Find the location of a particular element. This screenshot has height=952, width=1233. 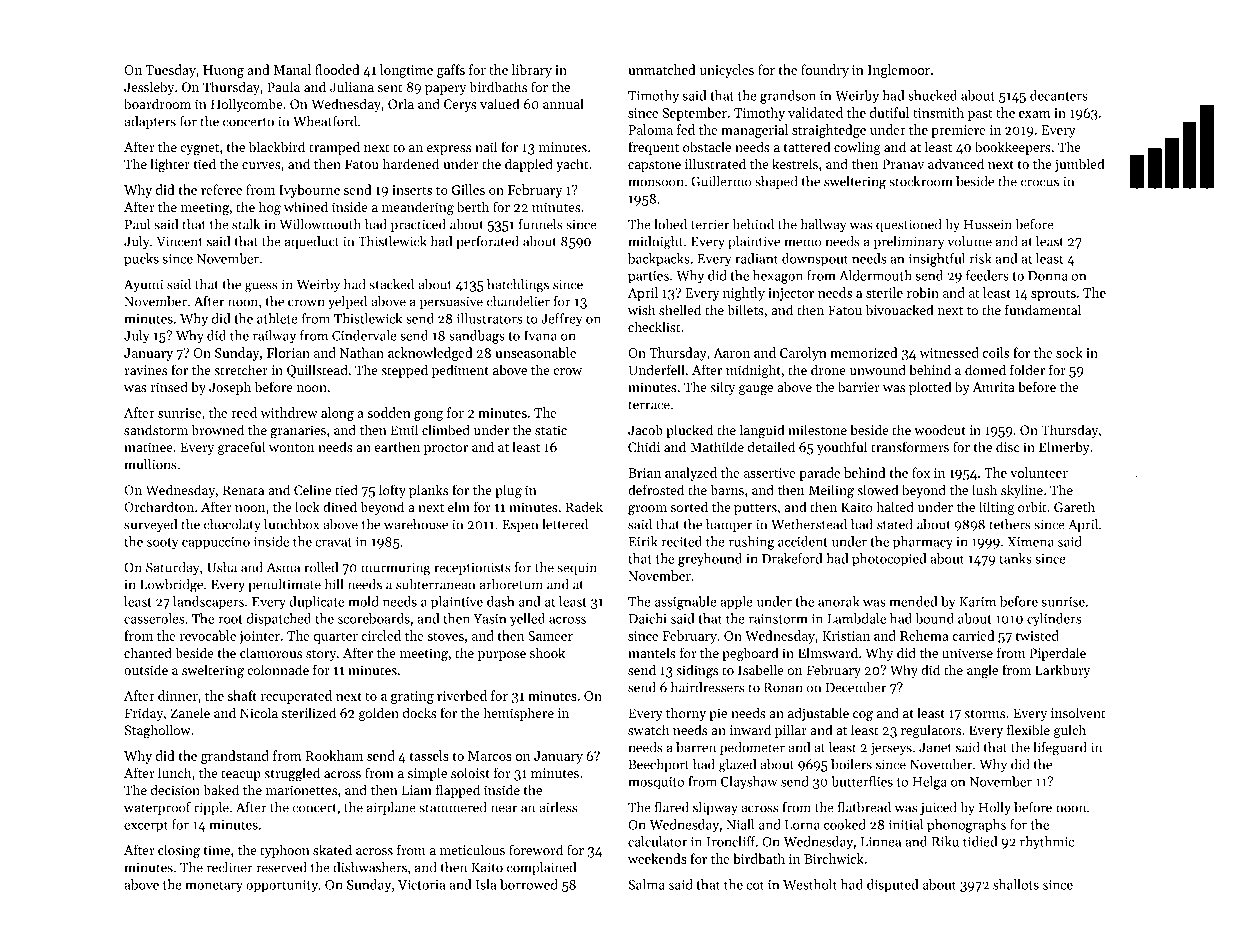

foundry is located at coordinates (825, 71).
